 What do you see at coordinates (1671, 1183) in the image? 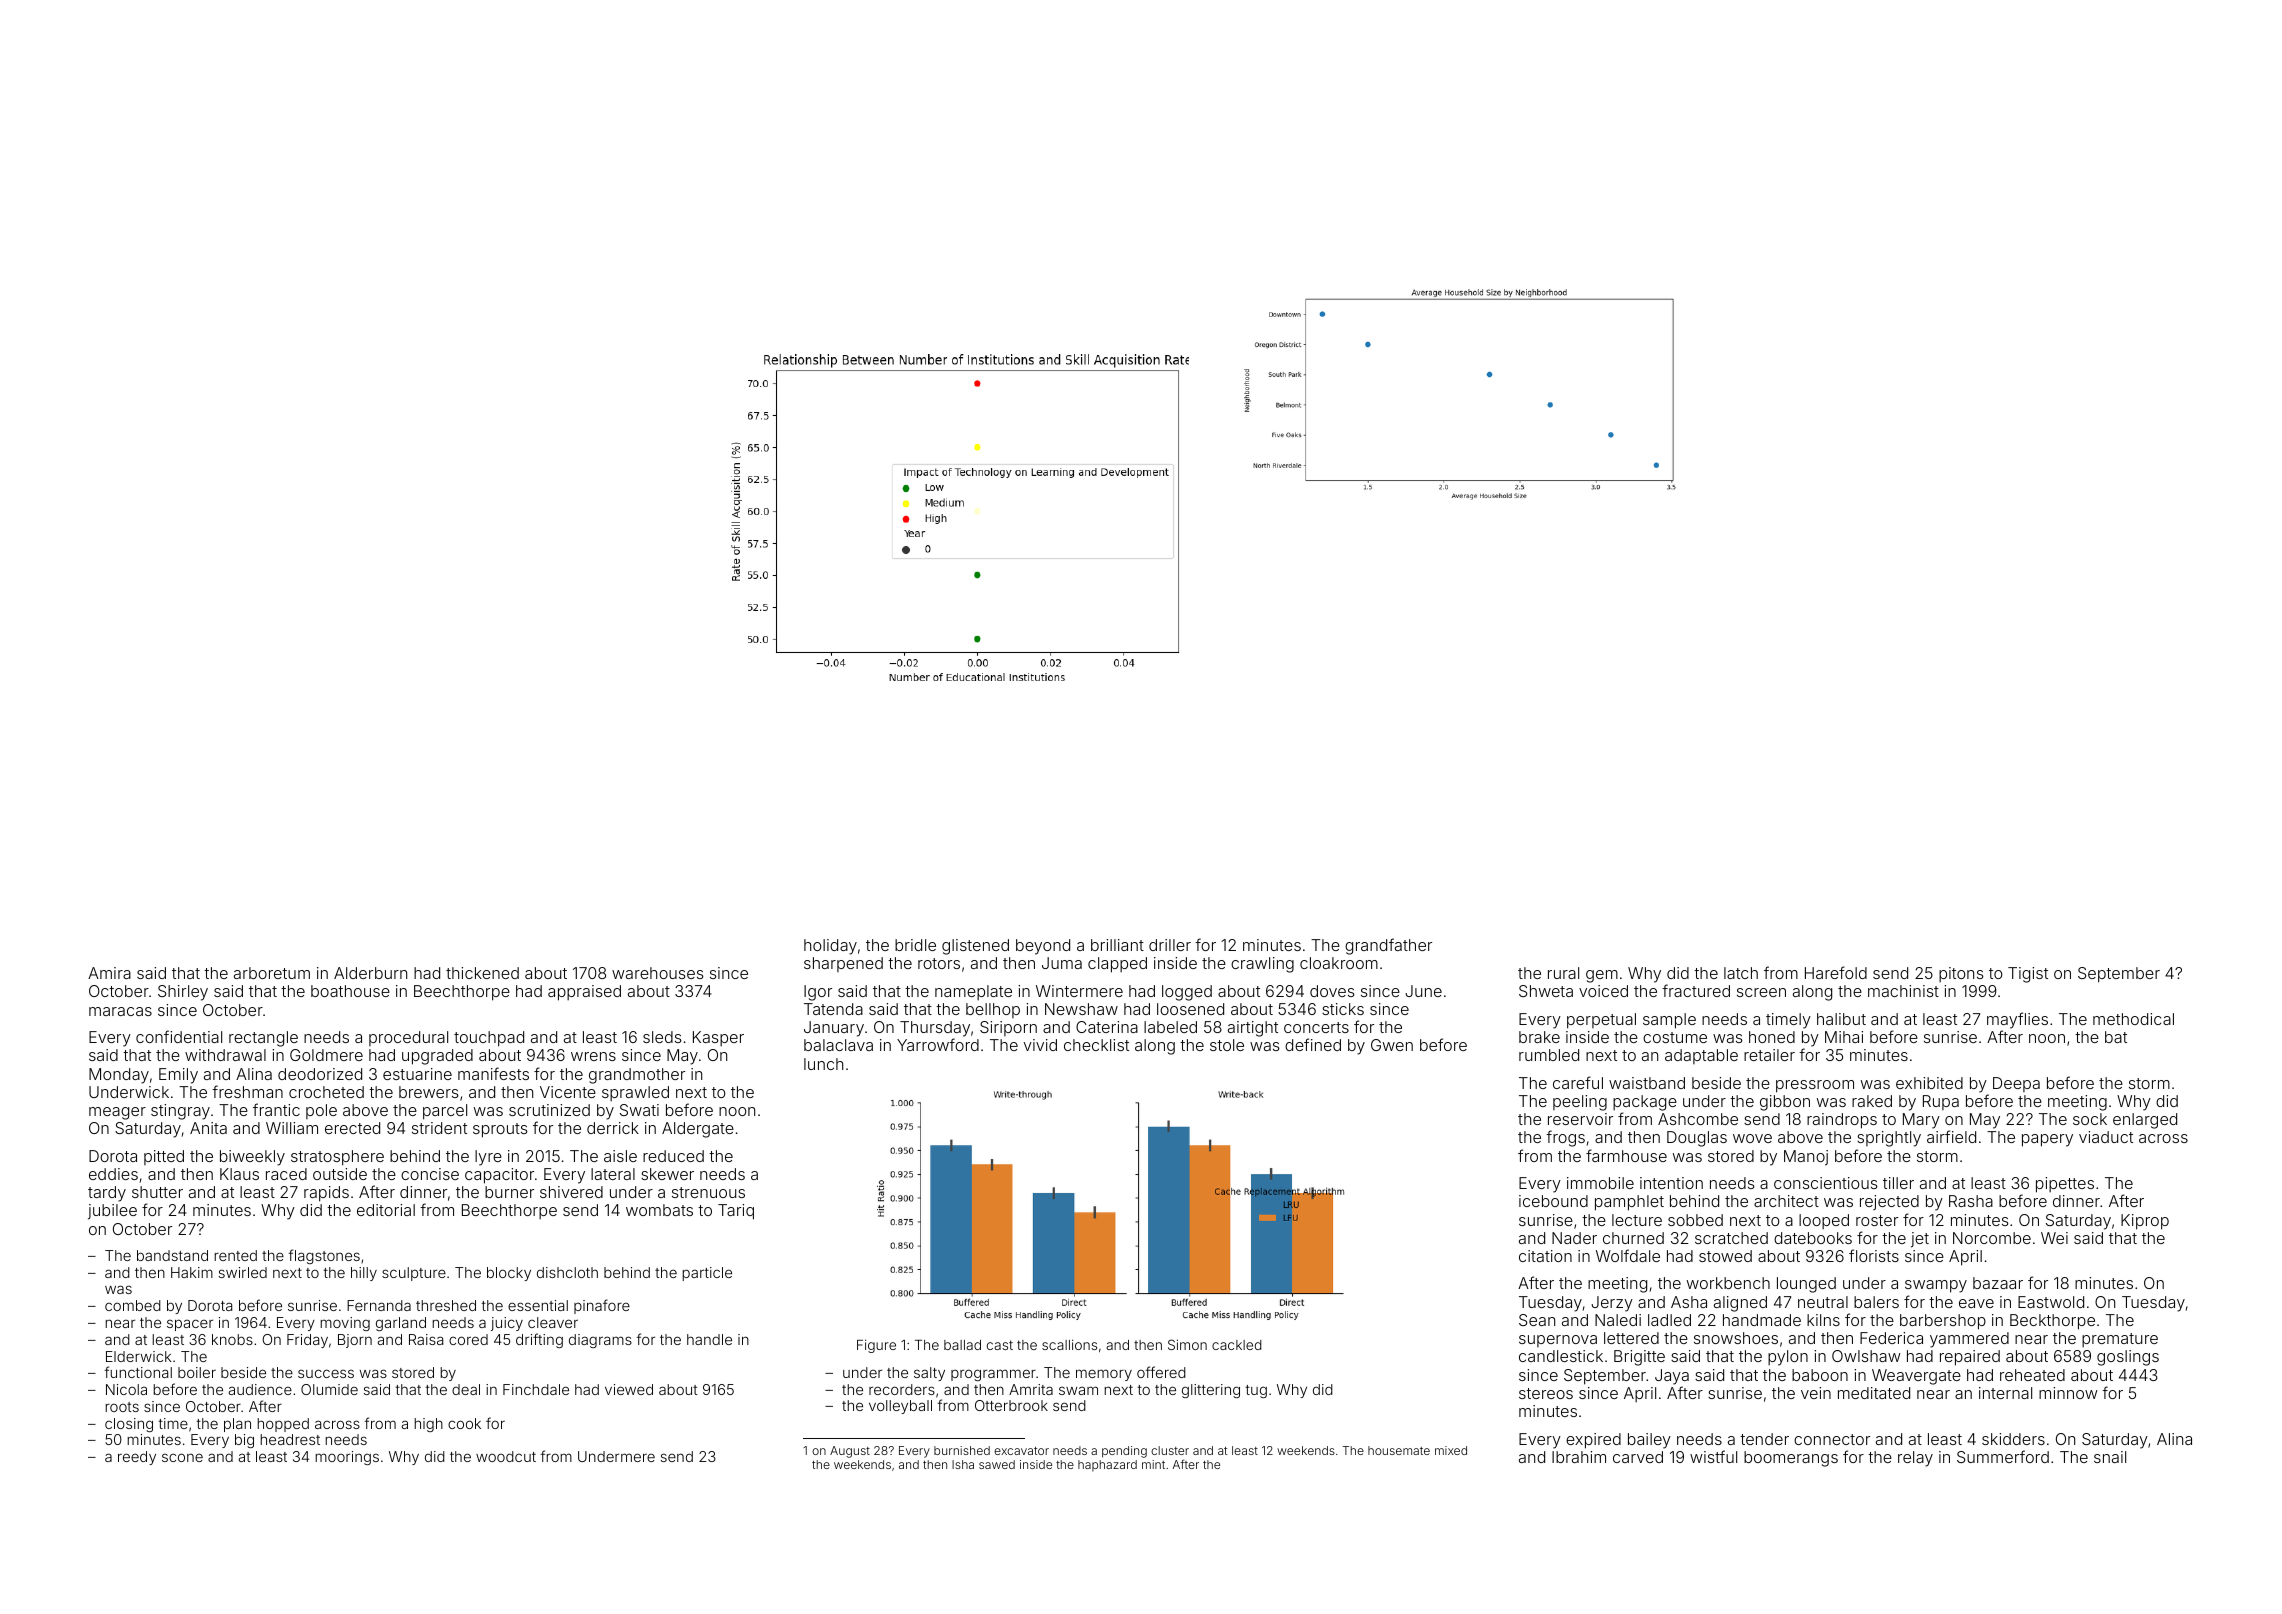
I see `intention` at bounding box center [1671, 1183].
